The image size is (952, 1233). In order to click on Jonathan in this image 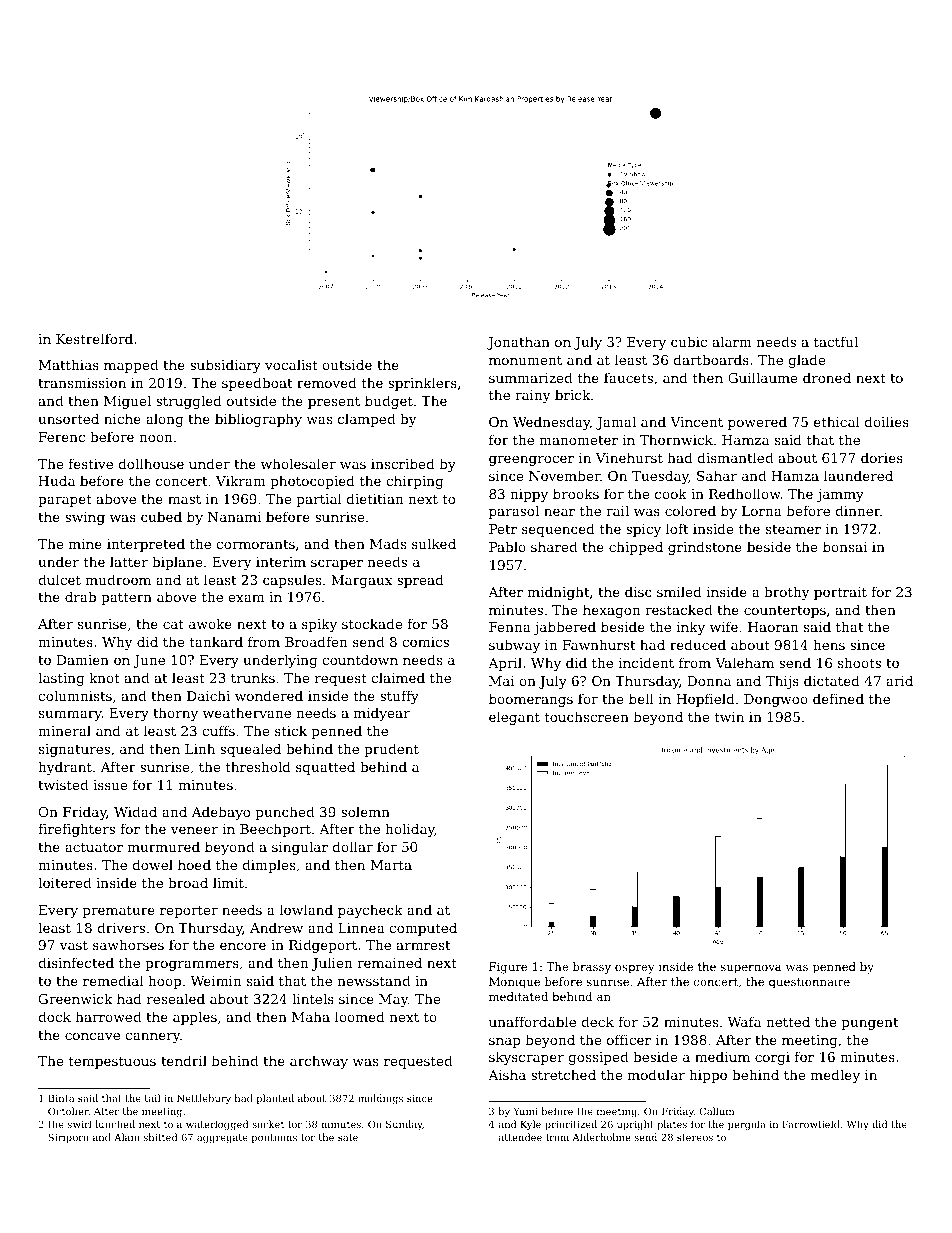, I will do `click(518, 343)`.
